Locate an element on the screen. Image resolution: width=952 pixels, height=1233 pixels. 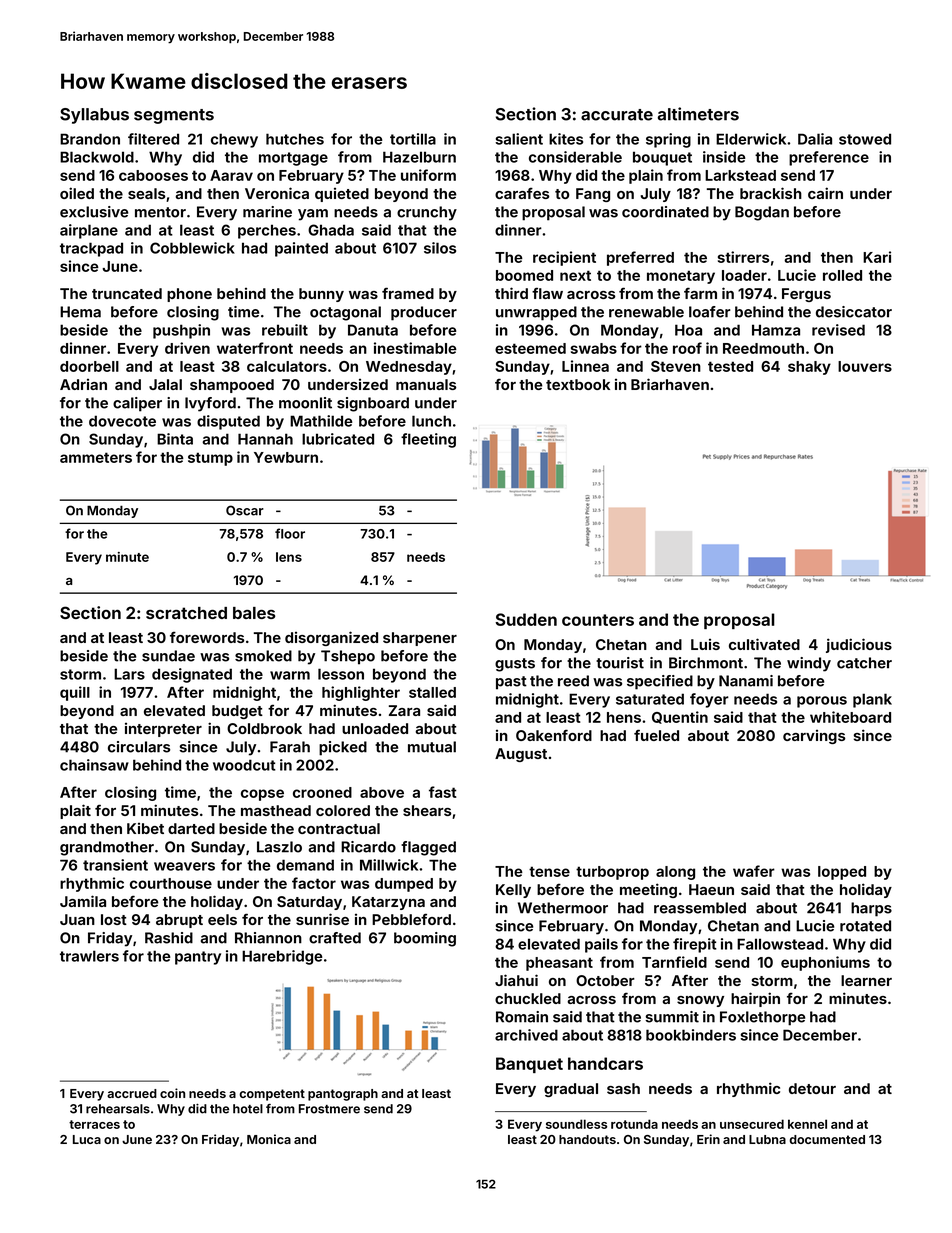
Larkstead is located at coordinates (740, 175).
